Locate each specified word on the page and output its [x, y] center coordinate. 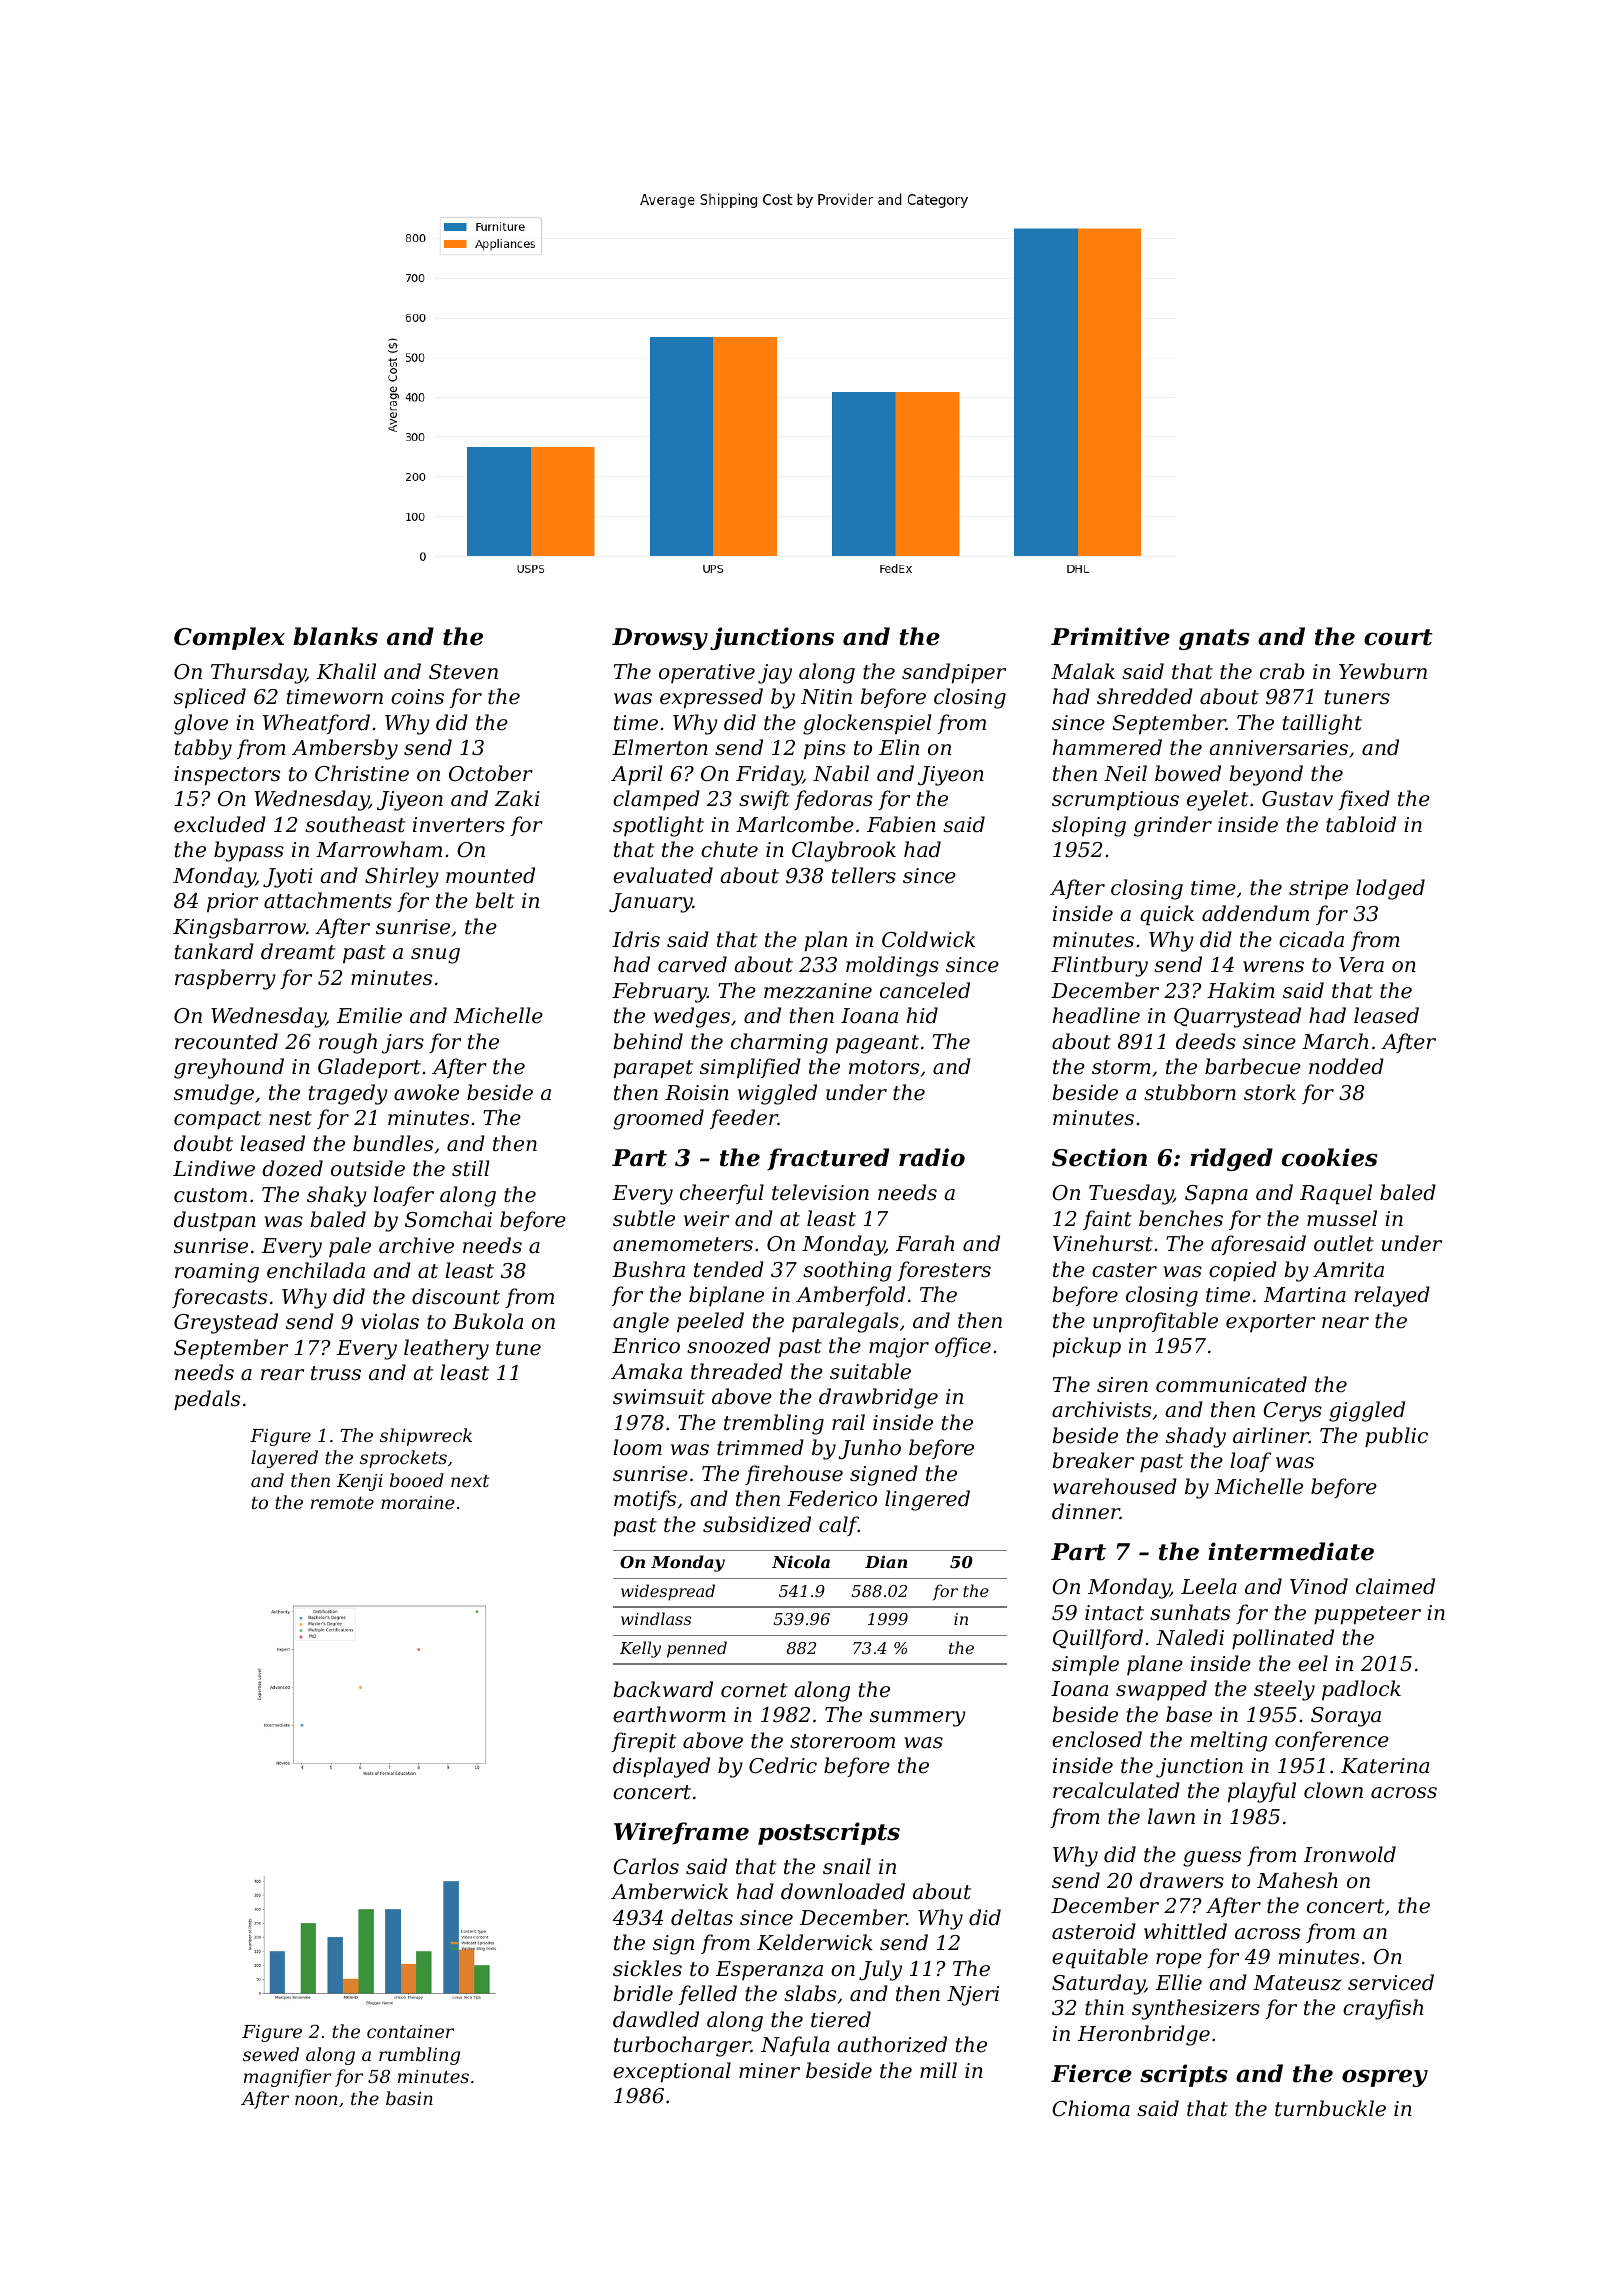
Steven [463, 672]
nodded [1346, 1066]
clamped [656, 800]
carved [692, 964]
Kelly [640, 1649]
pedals [207, 1400]
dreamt [298, 951]
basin [409, 2098]
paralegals [845, 1322]
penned [697, 1649]
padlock [1361, 1690]
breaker [1093, 1460]
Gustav [1297, 799]
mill [938, 2070]
